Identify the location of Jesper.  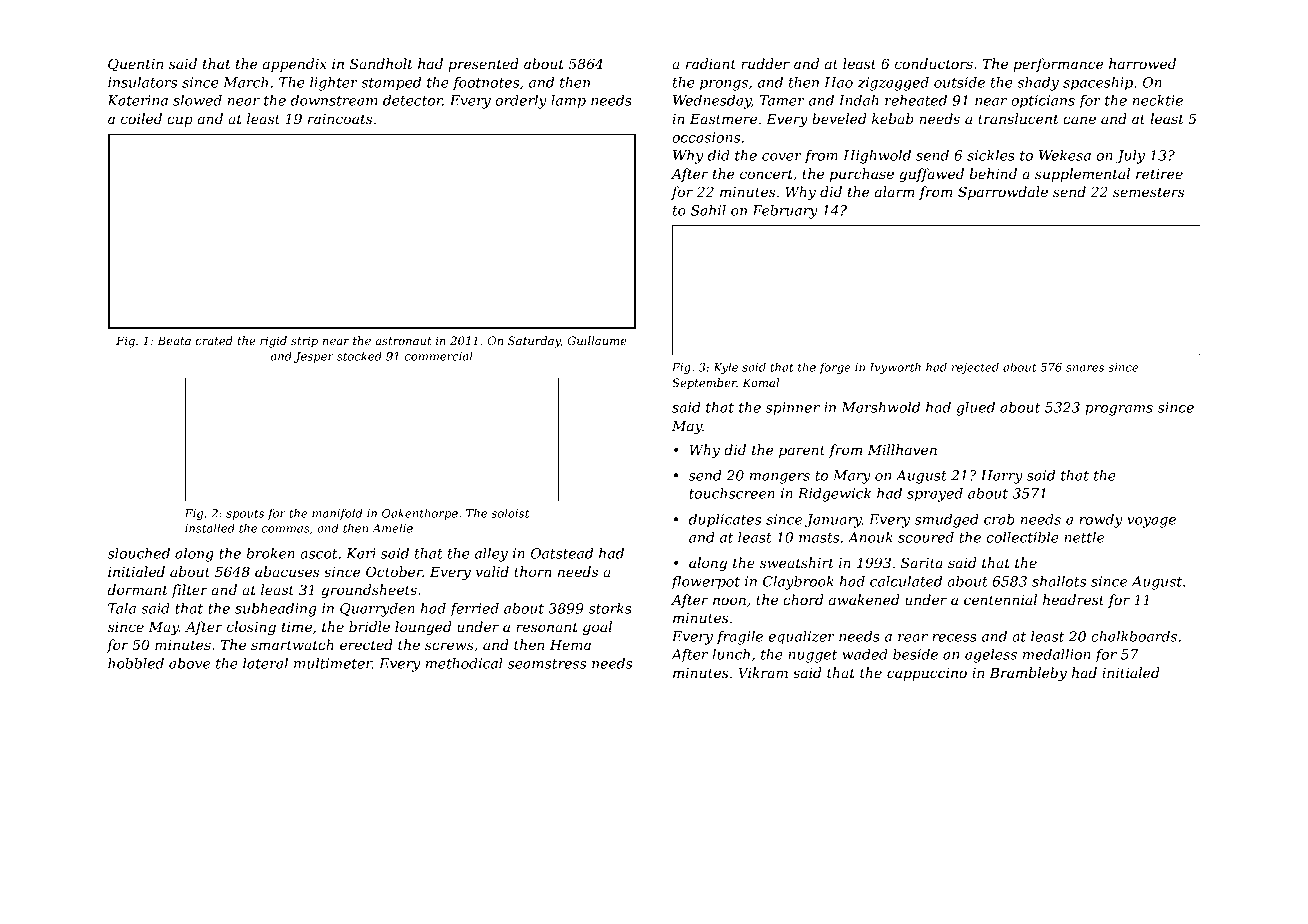
(314, 357).
